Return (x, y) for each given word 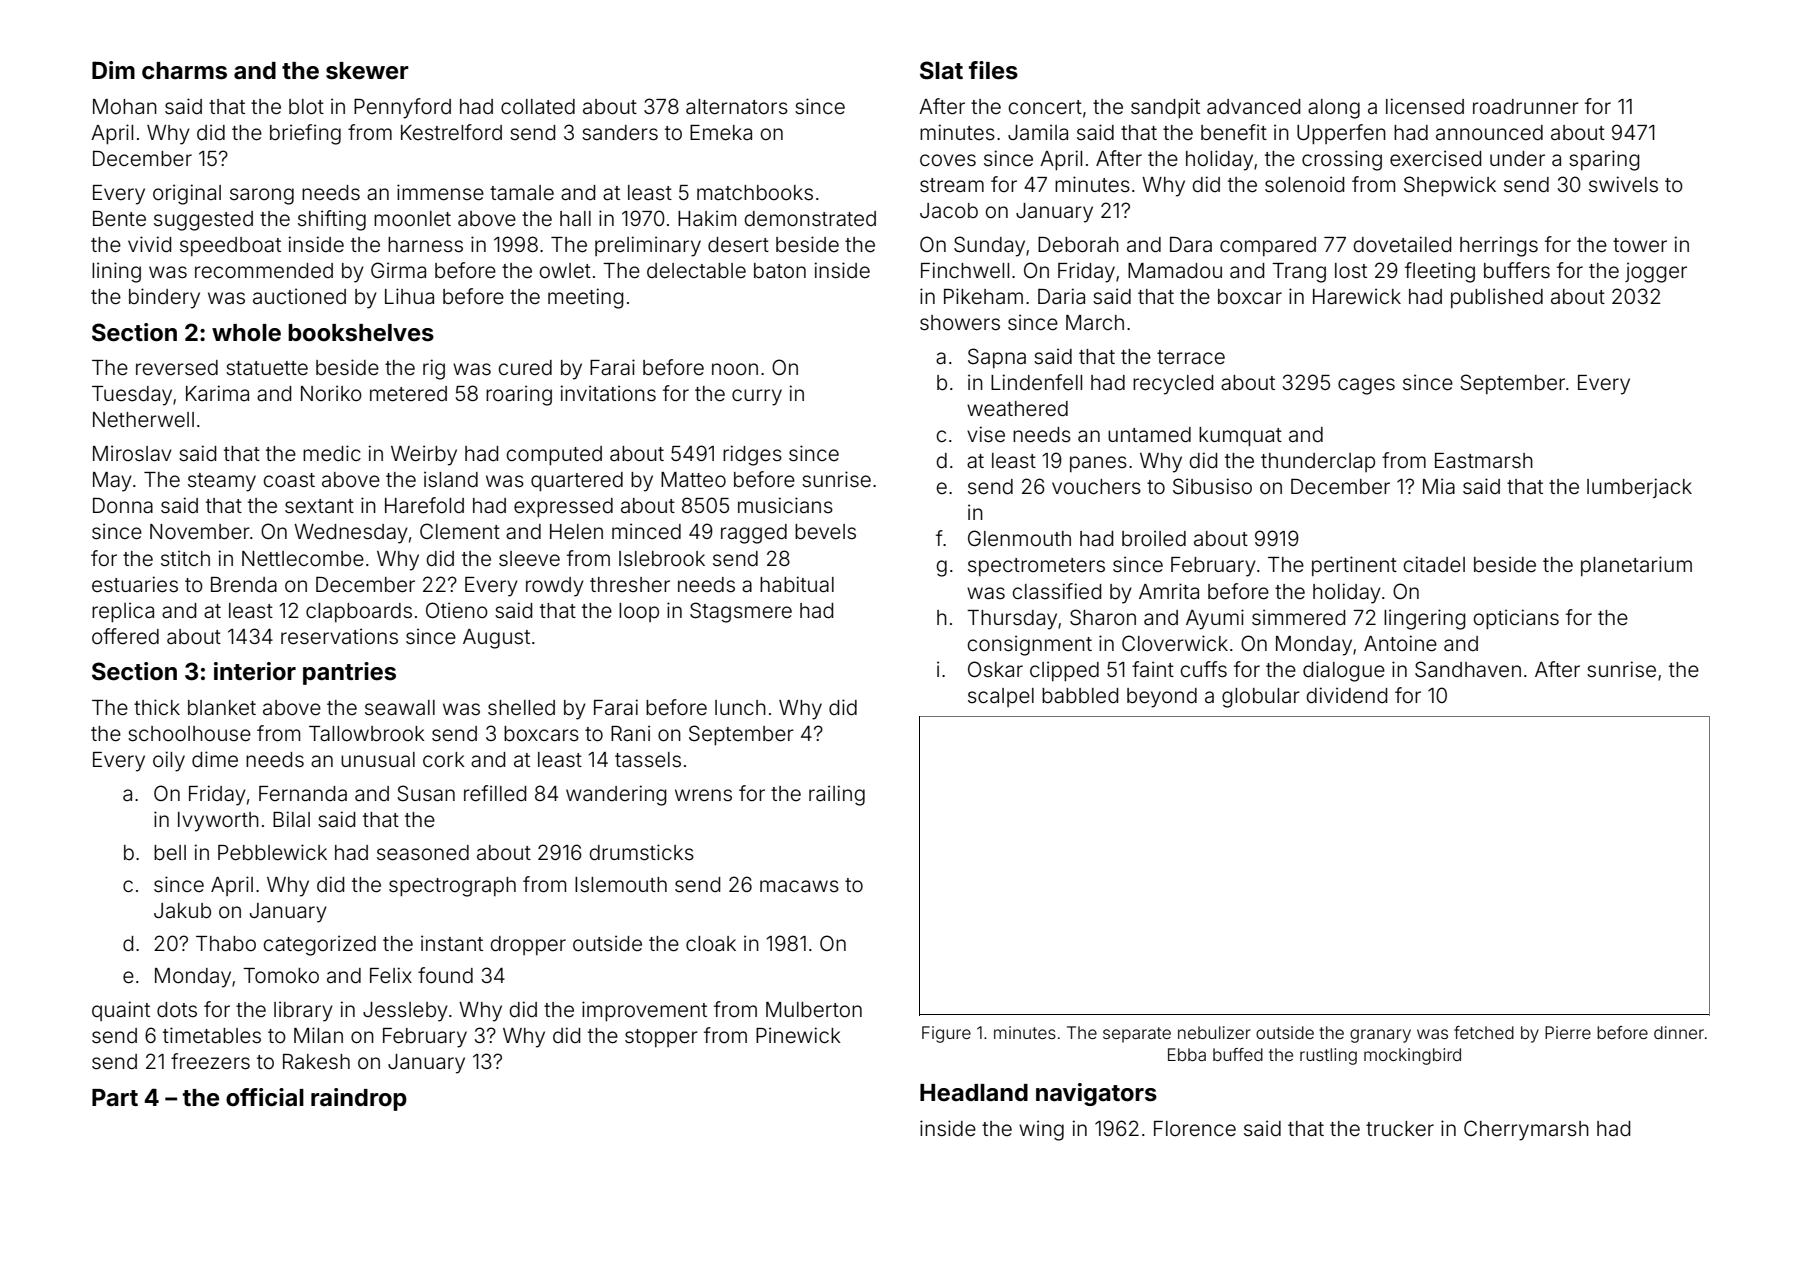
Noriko (331, 393)
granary (1380, 1036)
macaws (799, 886)
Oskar (995, 669)
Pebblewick (272, 852)
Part (115, 1097)
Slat (941, 70)
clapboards (359, 612)
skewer (367, 71)
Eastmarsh (1484, 461)
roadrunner (1526, 107)
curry (757, 397)
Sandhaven (1468, 669)
